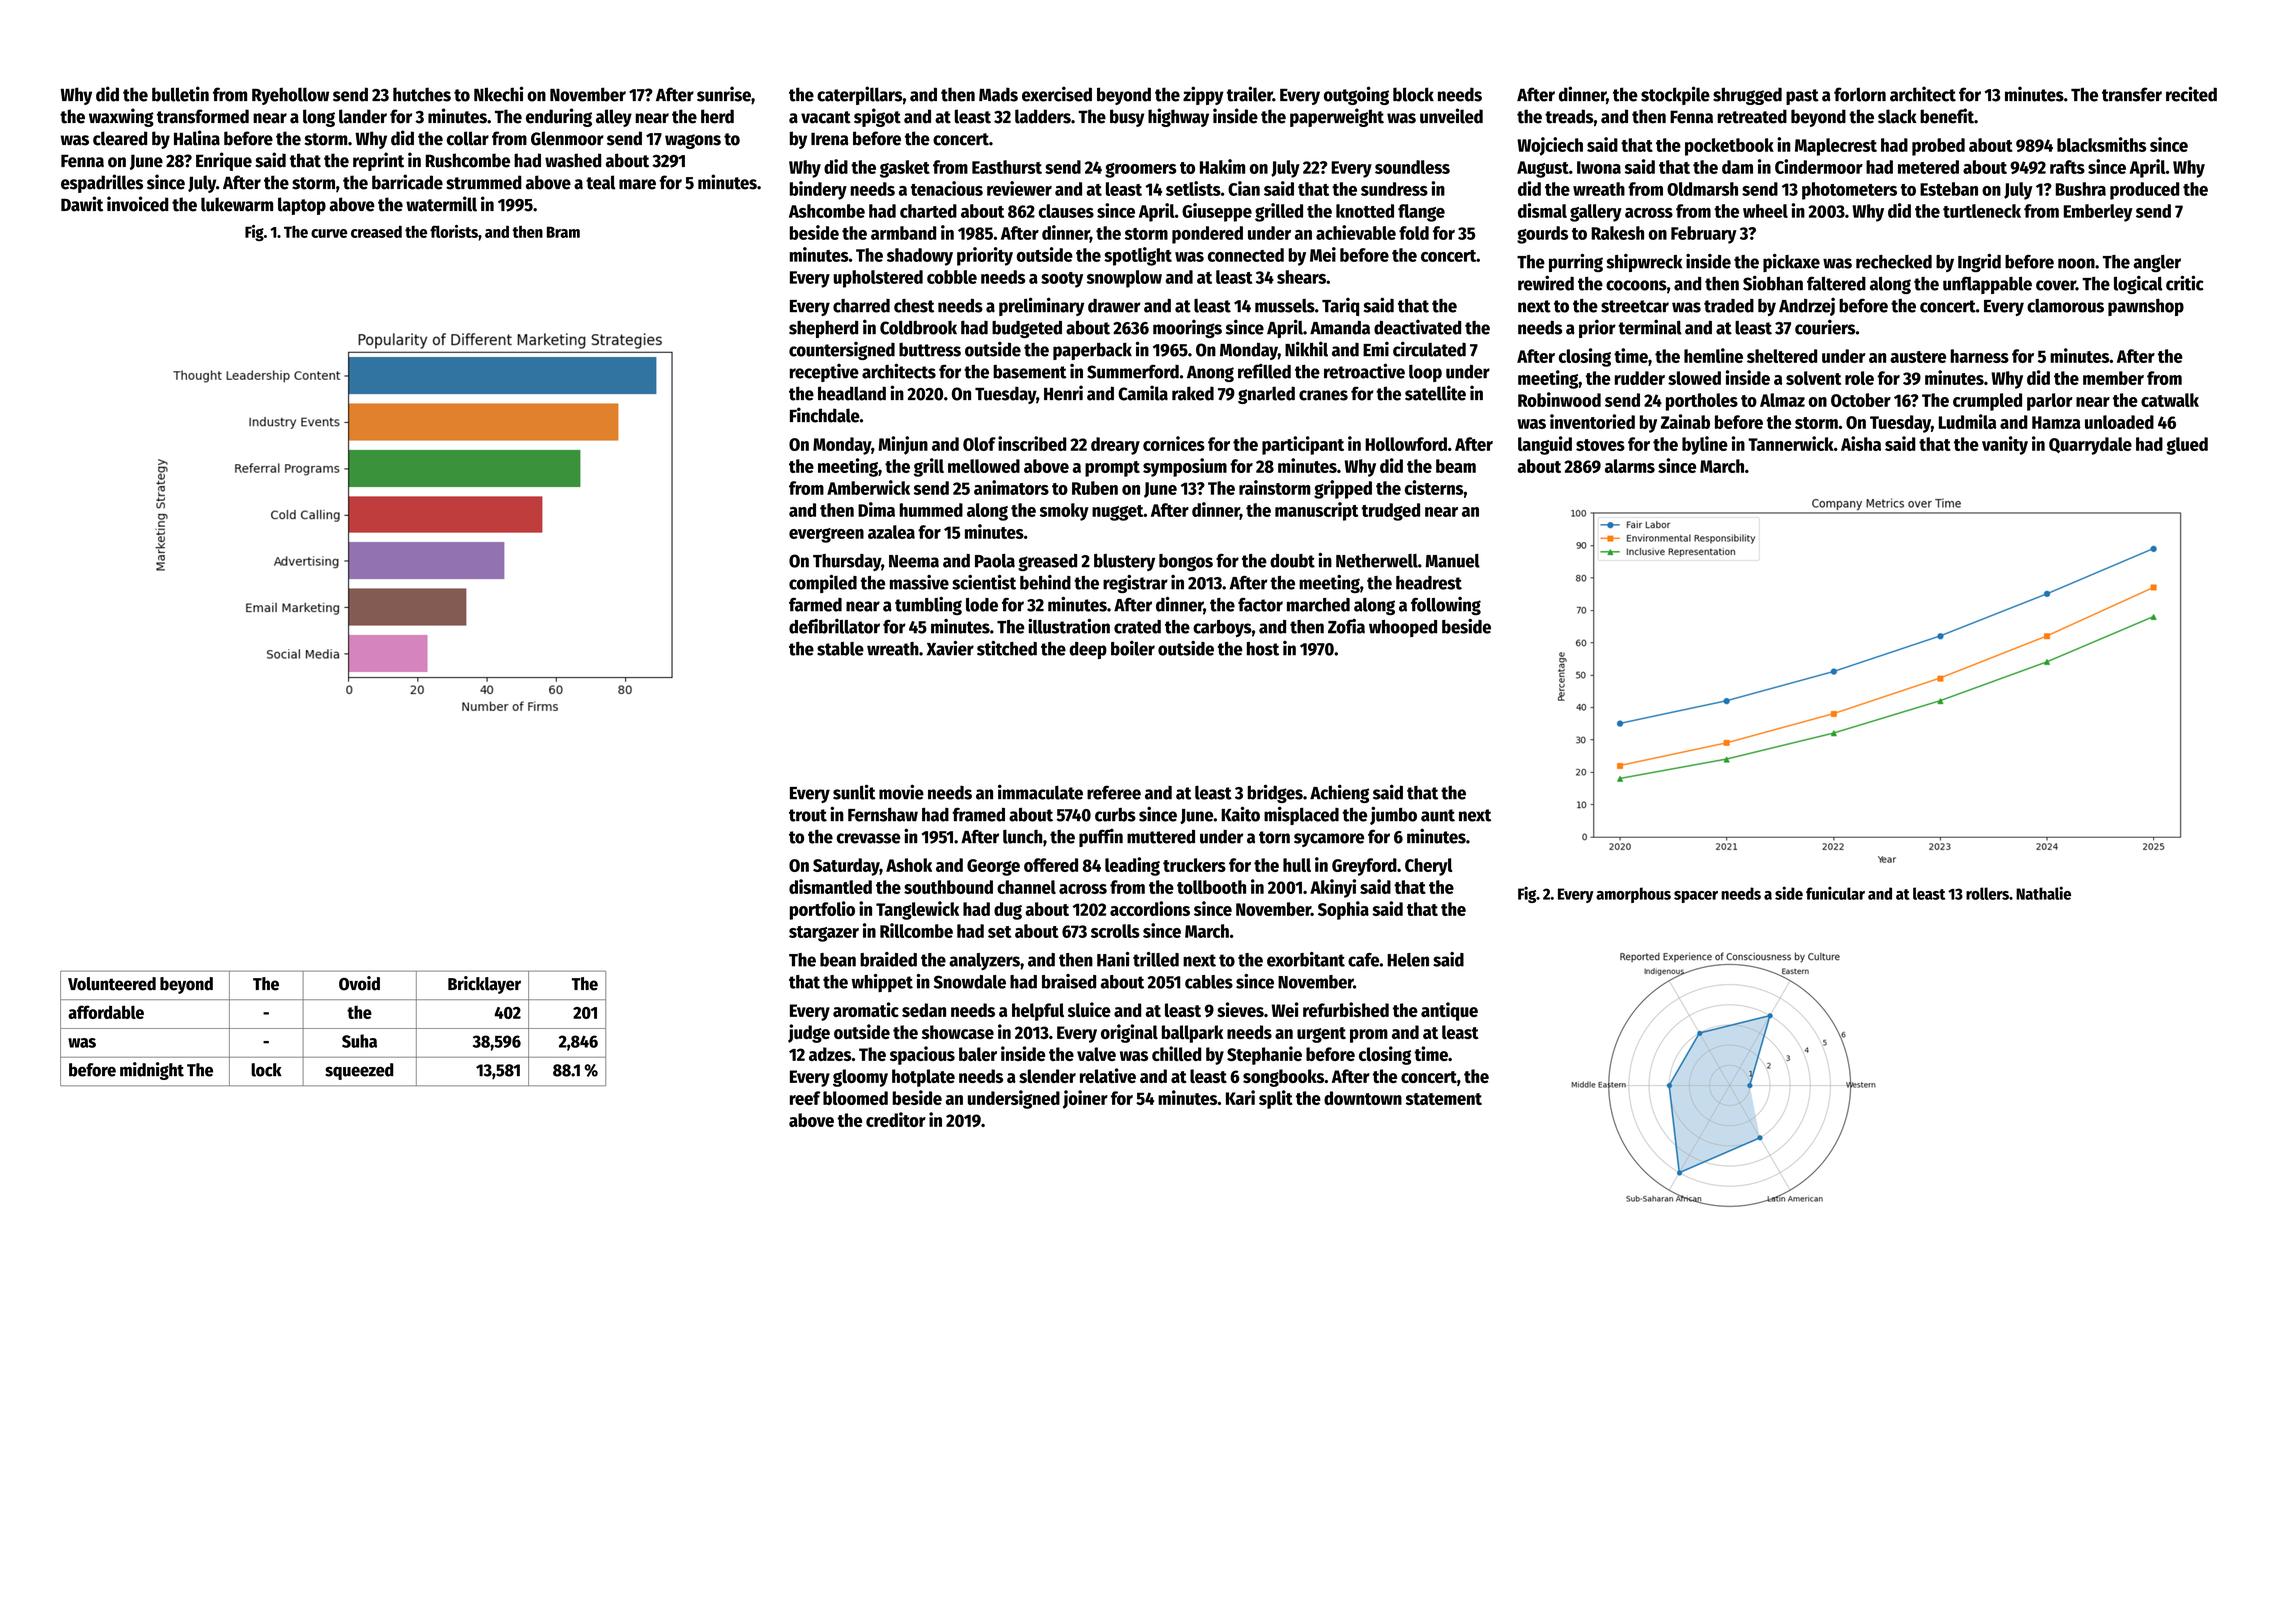 Image resolution: width=2282 pixels, height=1614 pixels. I want to click on Finchdale, so click(825, 415).
